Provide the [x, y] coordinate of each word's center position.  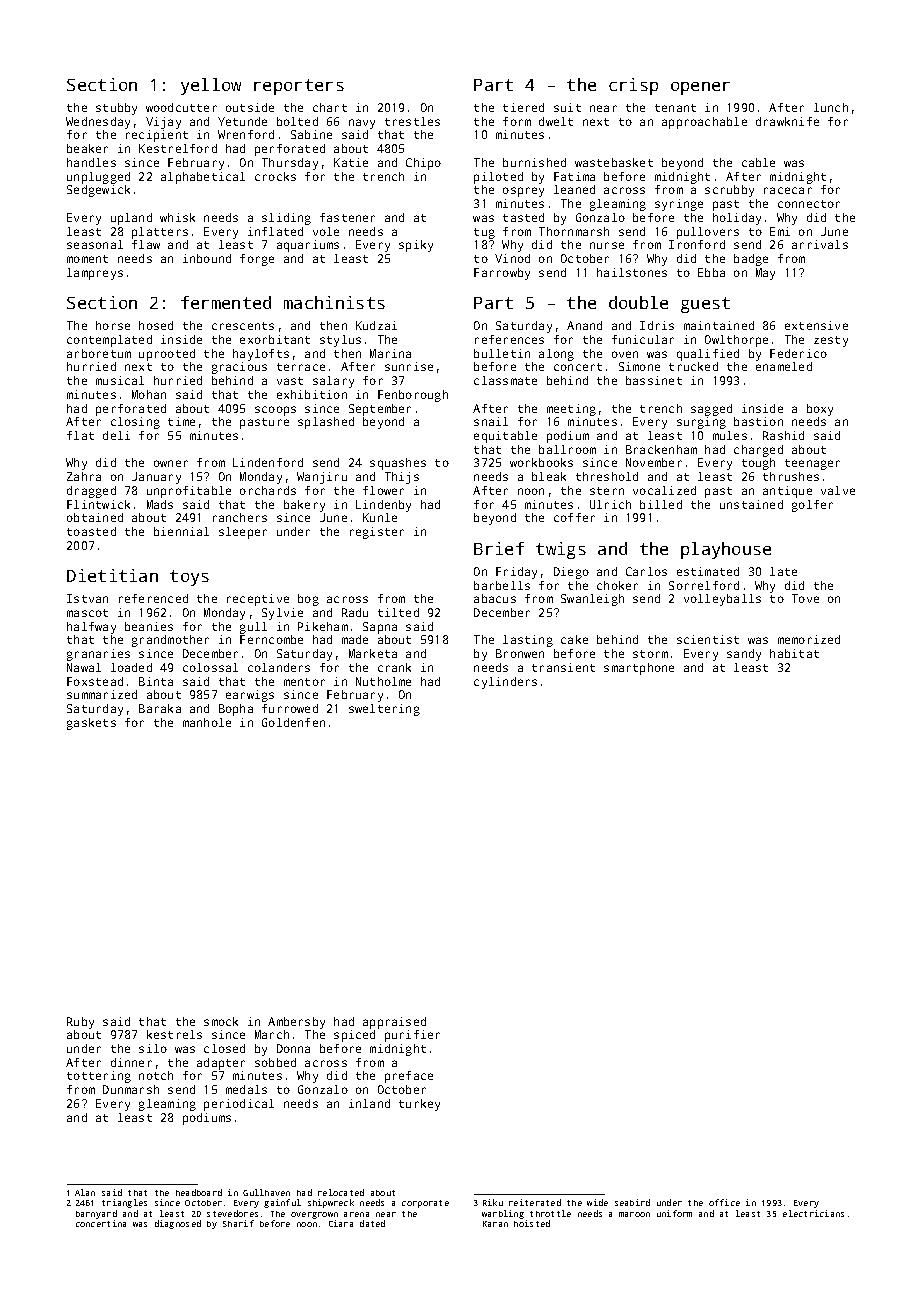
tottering [99, 1077]
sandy [744, 655]
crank [394, 667]
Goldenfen [293, 722]
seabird [632, 1202]
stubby [116, 109]
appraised [394, 1023]
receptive [258, 600]
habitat [794, 653]
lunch [831, 107]
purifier [412, 1036]
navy [362, 124]
